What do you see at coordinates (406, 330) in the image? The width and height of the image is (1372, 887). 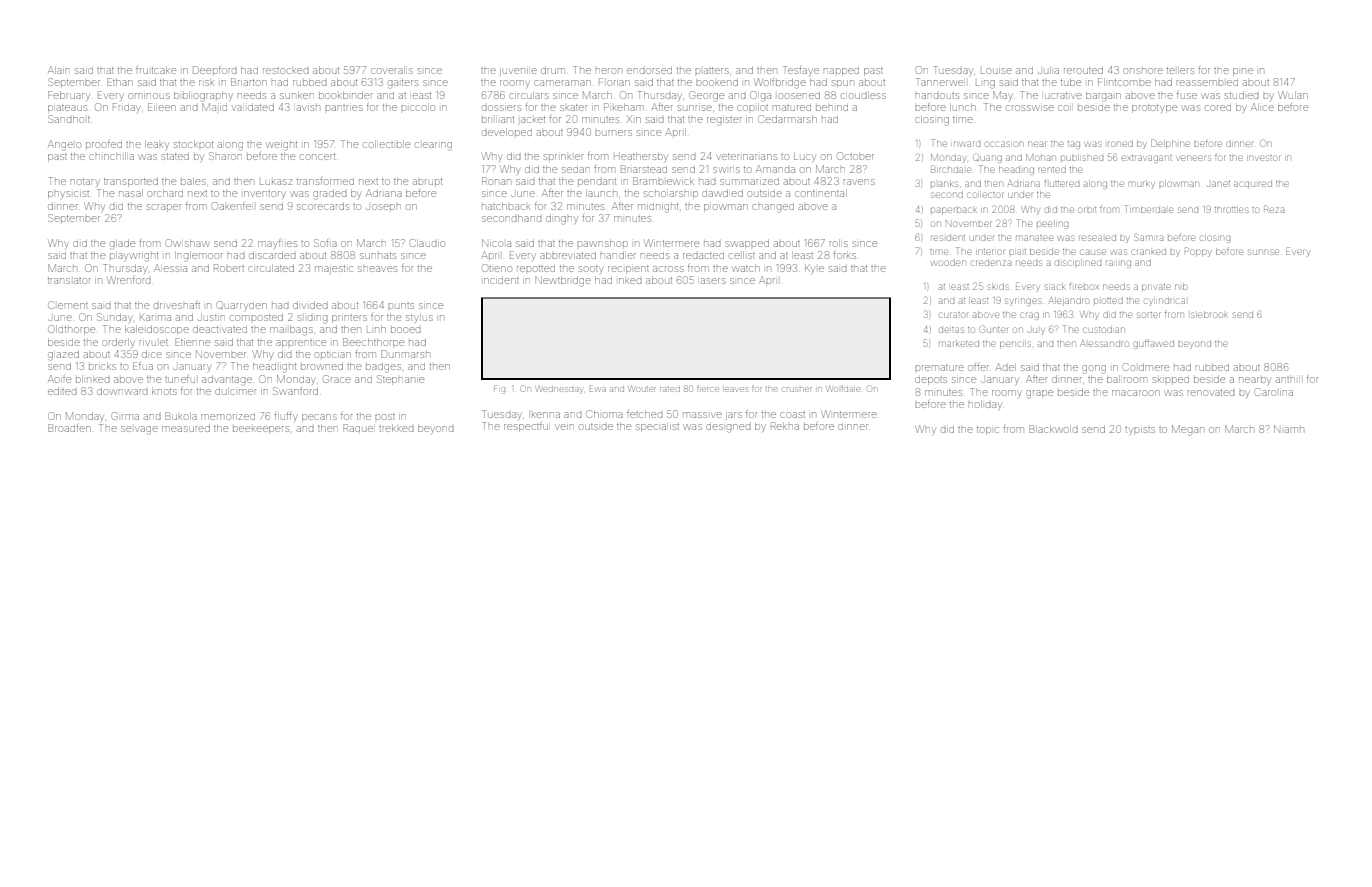 I see `booed` at bounding box center [406, 330].
